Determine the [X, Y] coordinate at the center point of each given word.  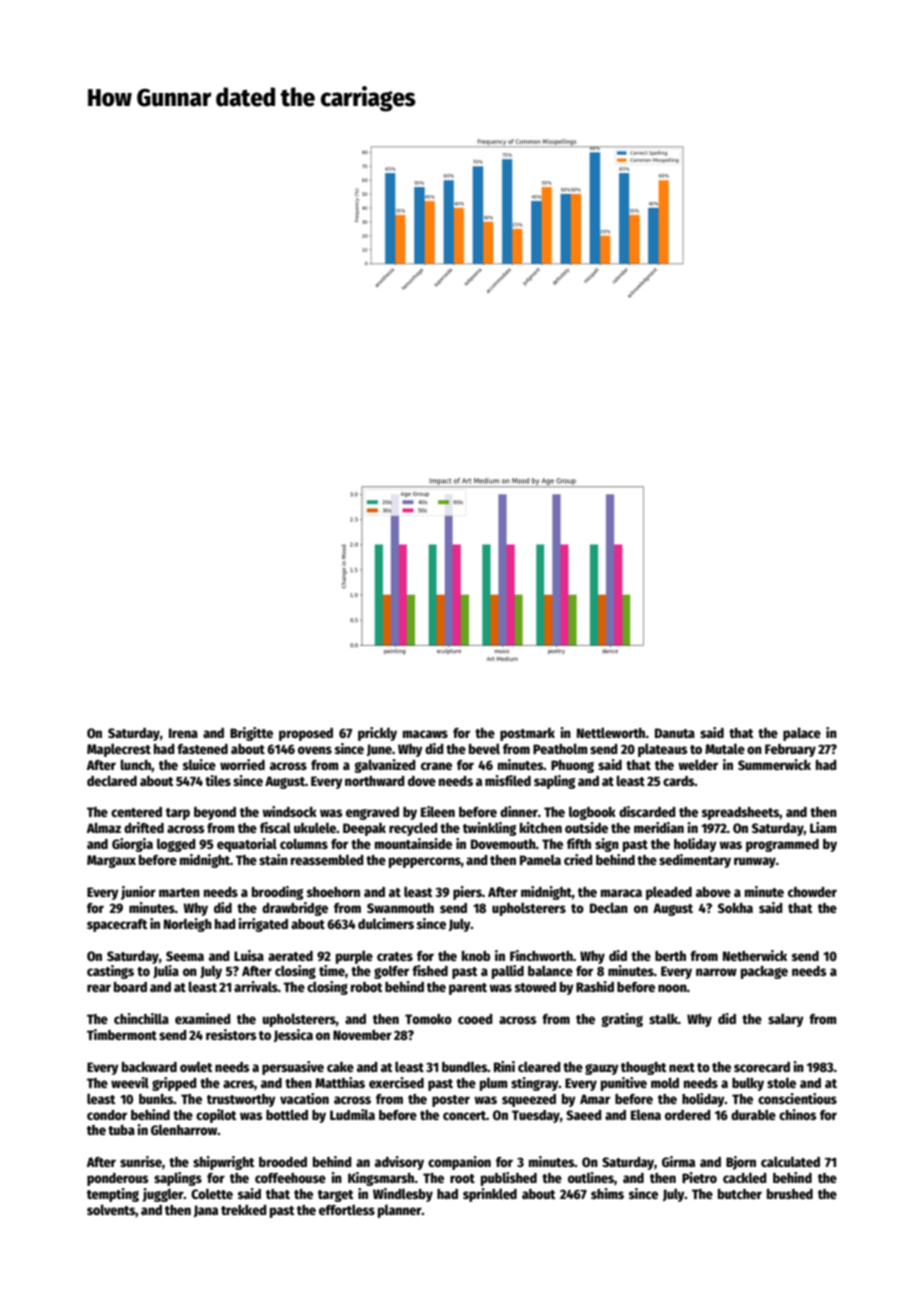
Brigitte [251, 734]
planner [400, 1211]
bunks [156, 1099]
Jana [206, 1211]
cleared [539, 1066]
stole [781, 1082]
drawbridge [295, 909]
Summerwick [774, 764]
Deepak [364, 829]
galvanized [385, 766]
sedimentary [695, 861]
